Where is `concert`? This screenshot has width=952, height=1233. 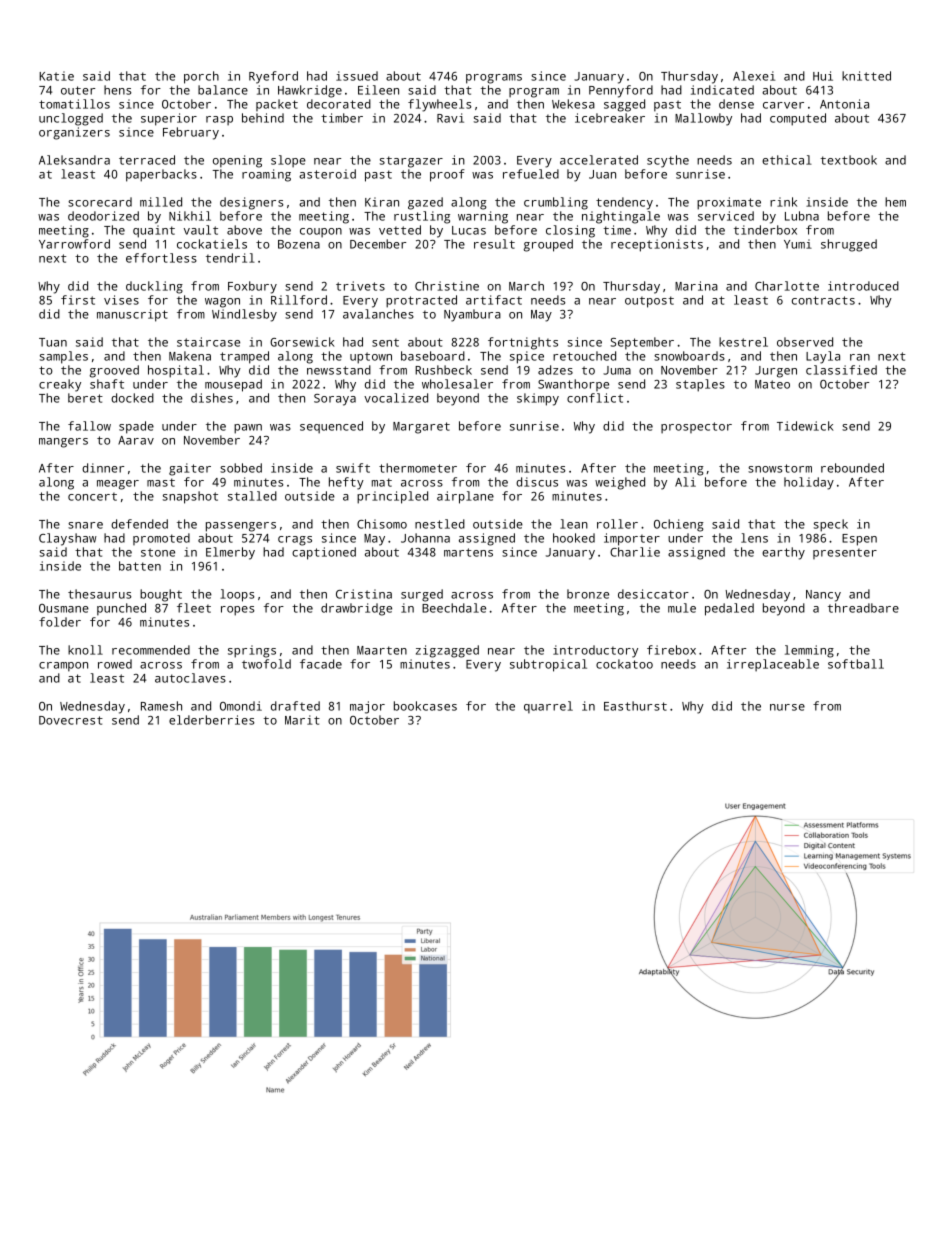
concert is located at coordinates (92, 496).
